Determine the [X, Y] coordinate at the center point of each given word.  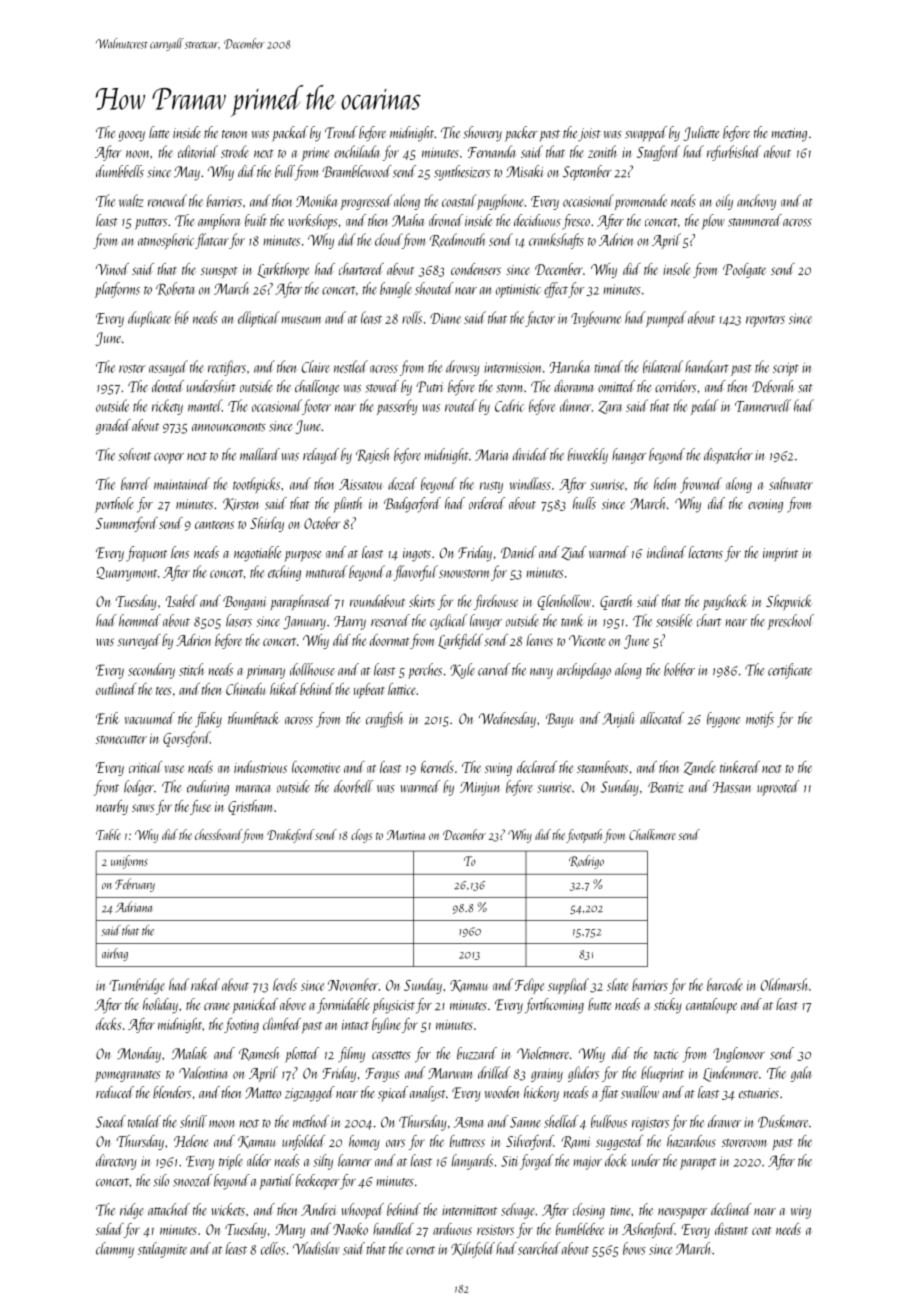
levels [285, 984]
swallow [640, 1092]
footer [316, 407]
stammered [755, 220]
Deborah [773, 386]
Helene [191, 1141]
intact [355, 1025]
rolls [412, 317]
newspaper [682, 1213]
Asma [469, 1122]
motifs [760, 720]
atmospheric [166, 241]
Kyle [462, 671]
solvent [134, 454]
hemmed [140, 620]
